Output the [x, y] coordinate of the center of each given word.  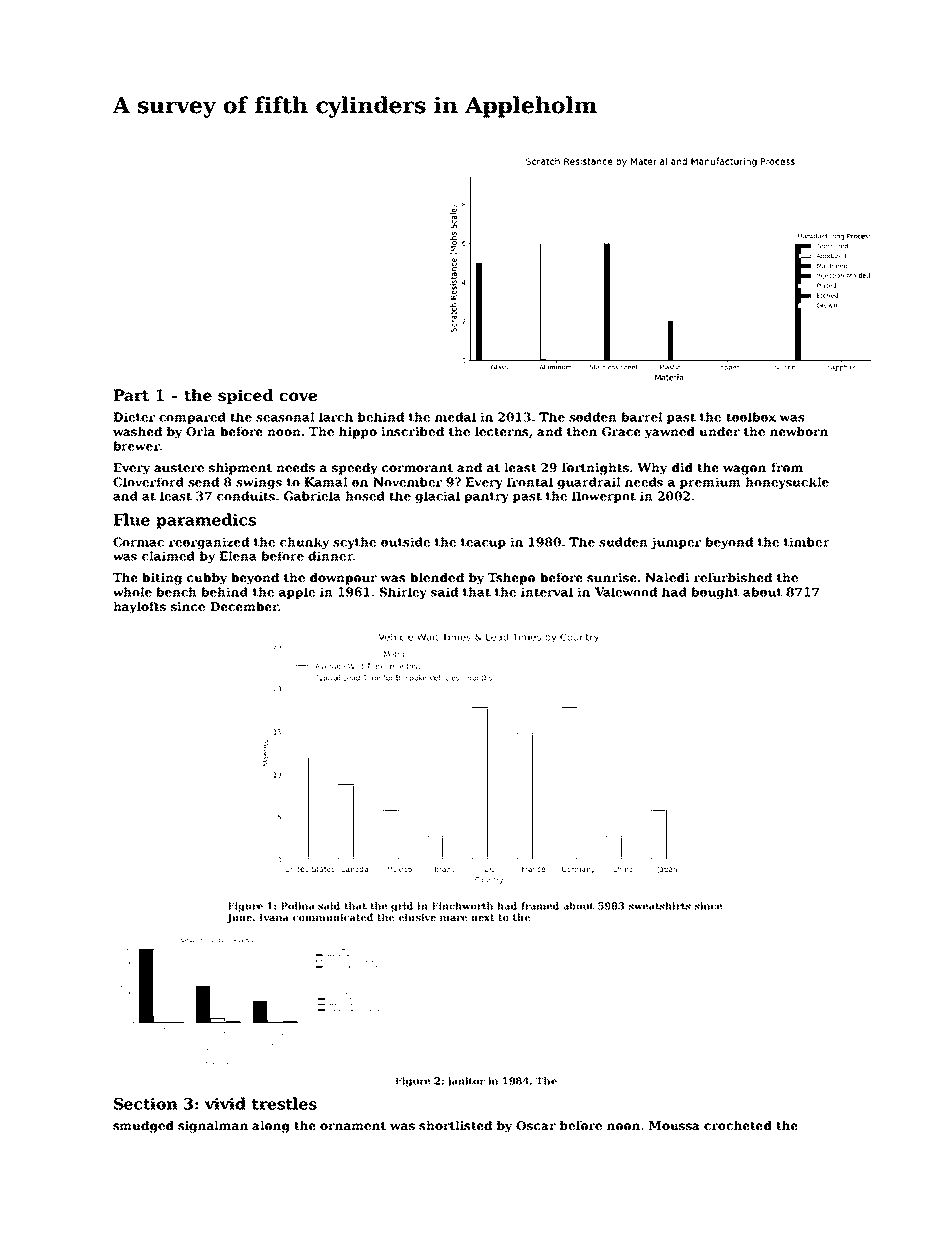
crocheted [738, 1125]
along [271, 1127]
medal [455, 417]
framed [540, 906]
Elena [238, 556]
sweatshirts [660, 906]
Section [146, 1104]
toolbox [751, 417]
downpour [343, 579]
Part [131, 395]
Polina [297, 906]
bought [715, 593]
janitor [466, 1082]
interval [547, 592]
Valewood [626, 592]
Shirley [403, 593]
